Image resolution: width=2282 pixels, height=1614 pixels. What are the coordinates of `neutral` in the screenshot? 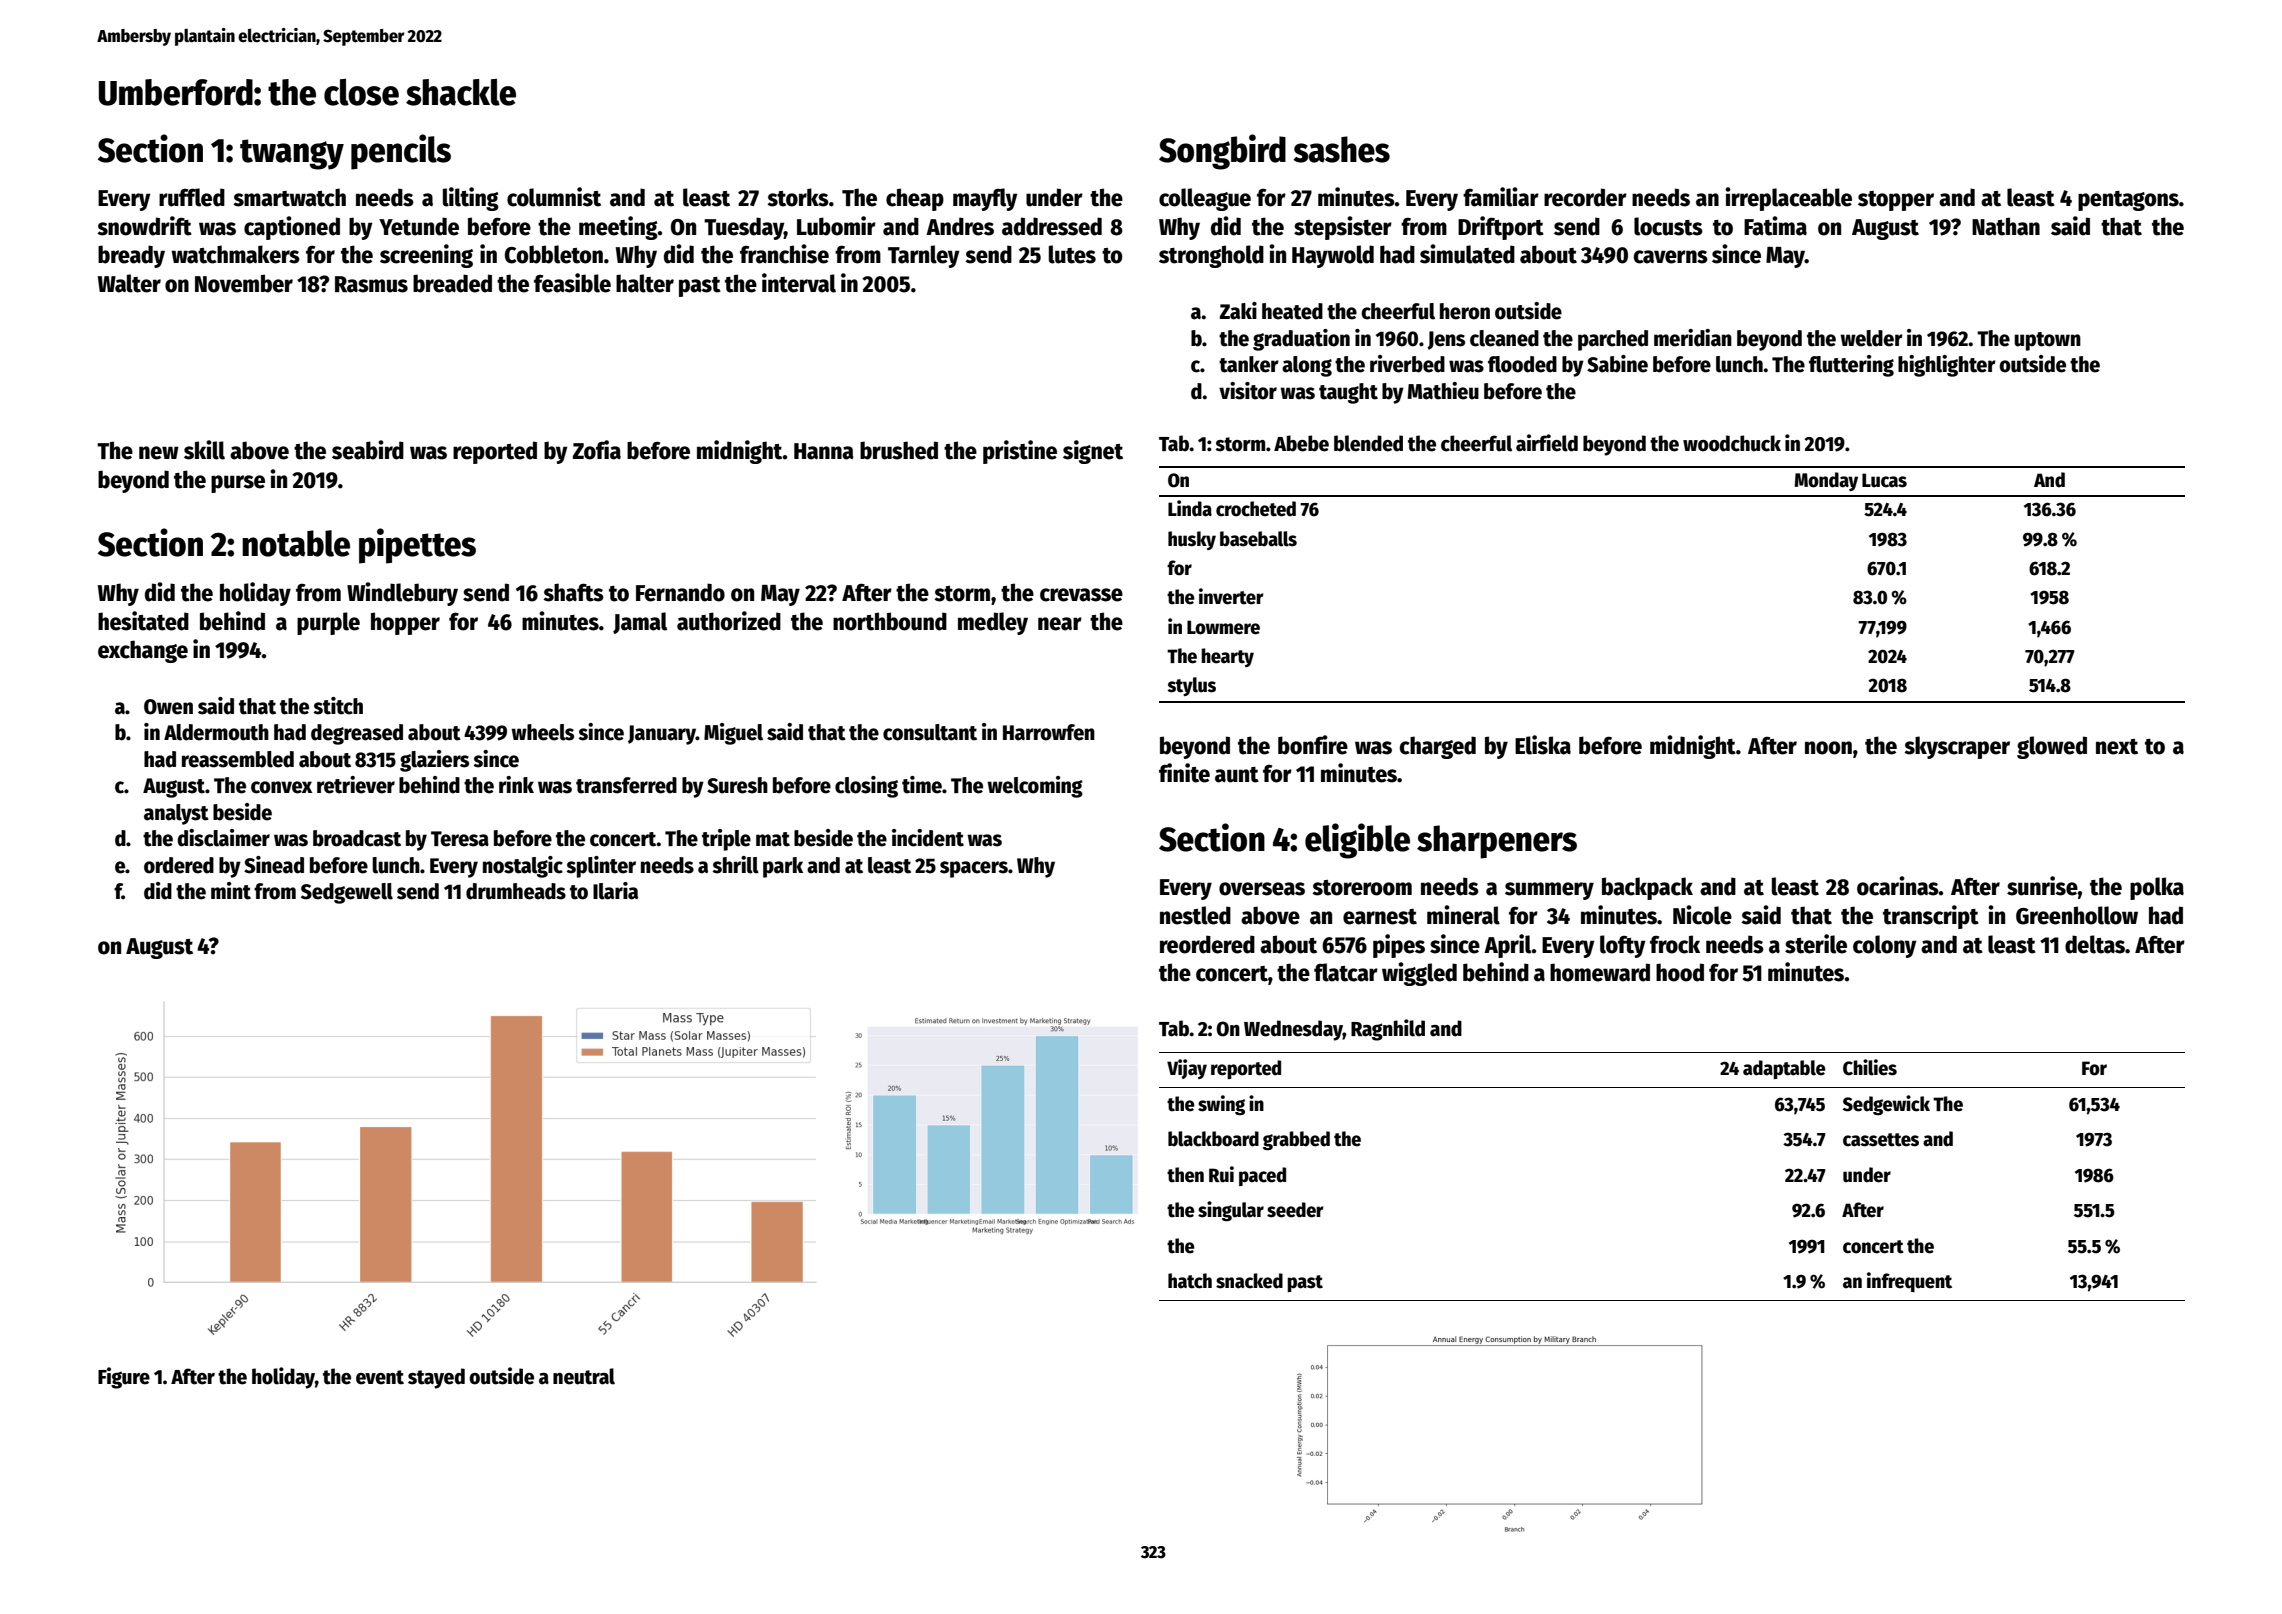 It's located at (584, 1376).
